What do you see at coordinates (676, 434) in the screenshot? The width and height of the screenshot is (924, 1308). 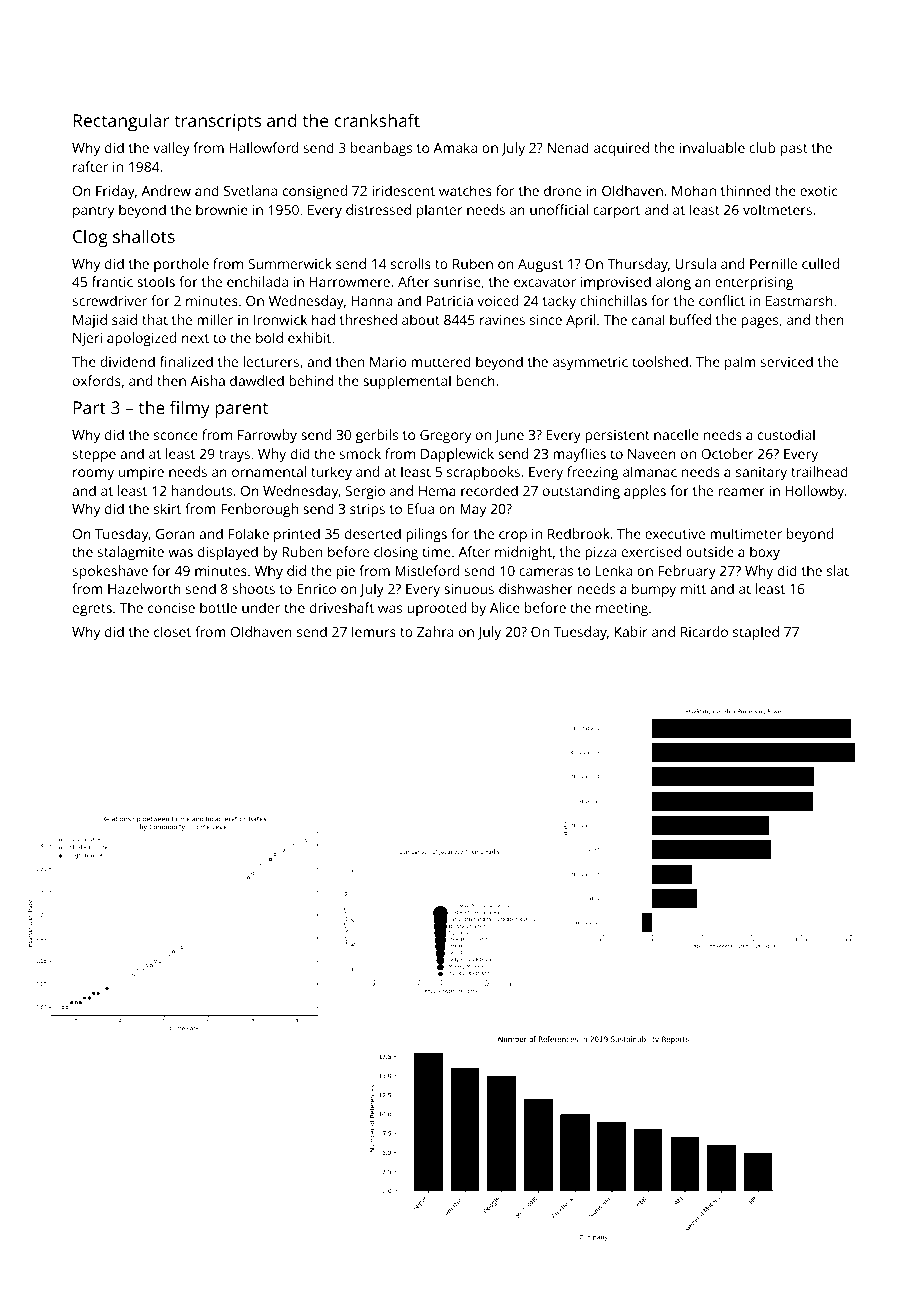 I see `nacelle` at bounding box center [676, 434].
